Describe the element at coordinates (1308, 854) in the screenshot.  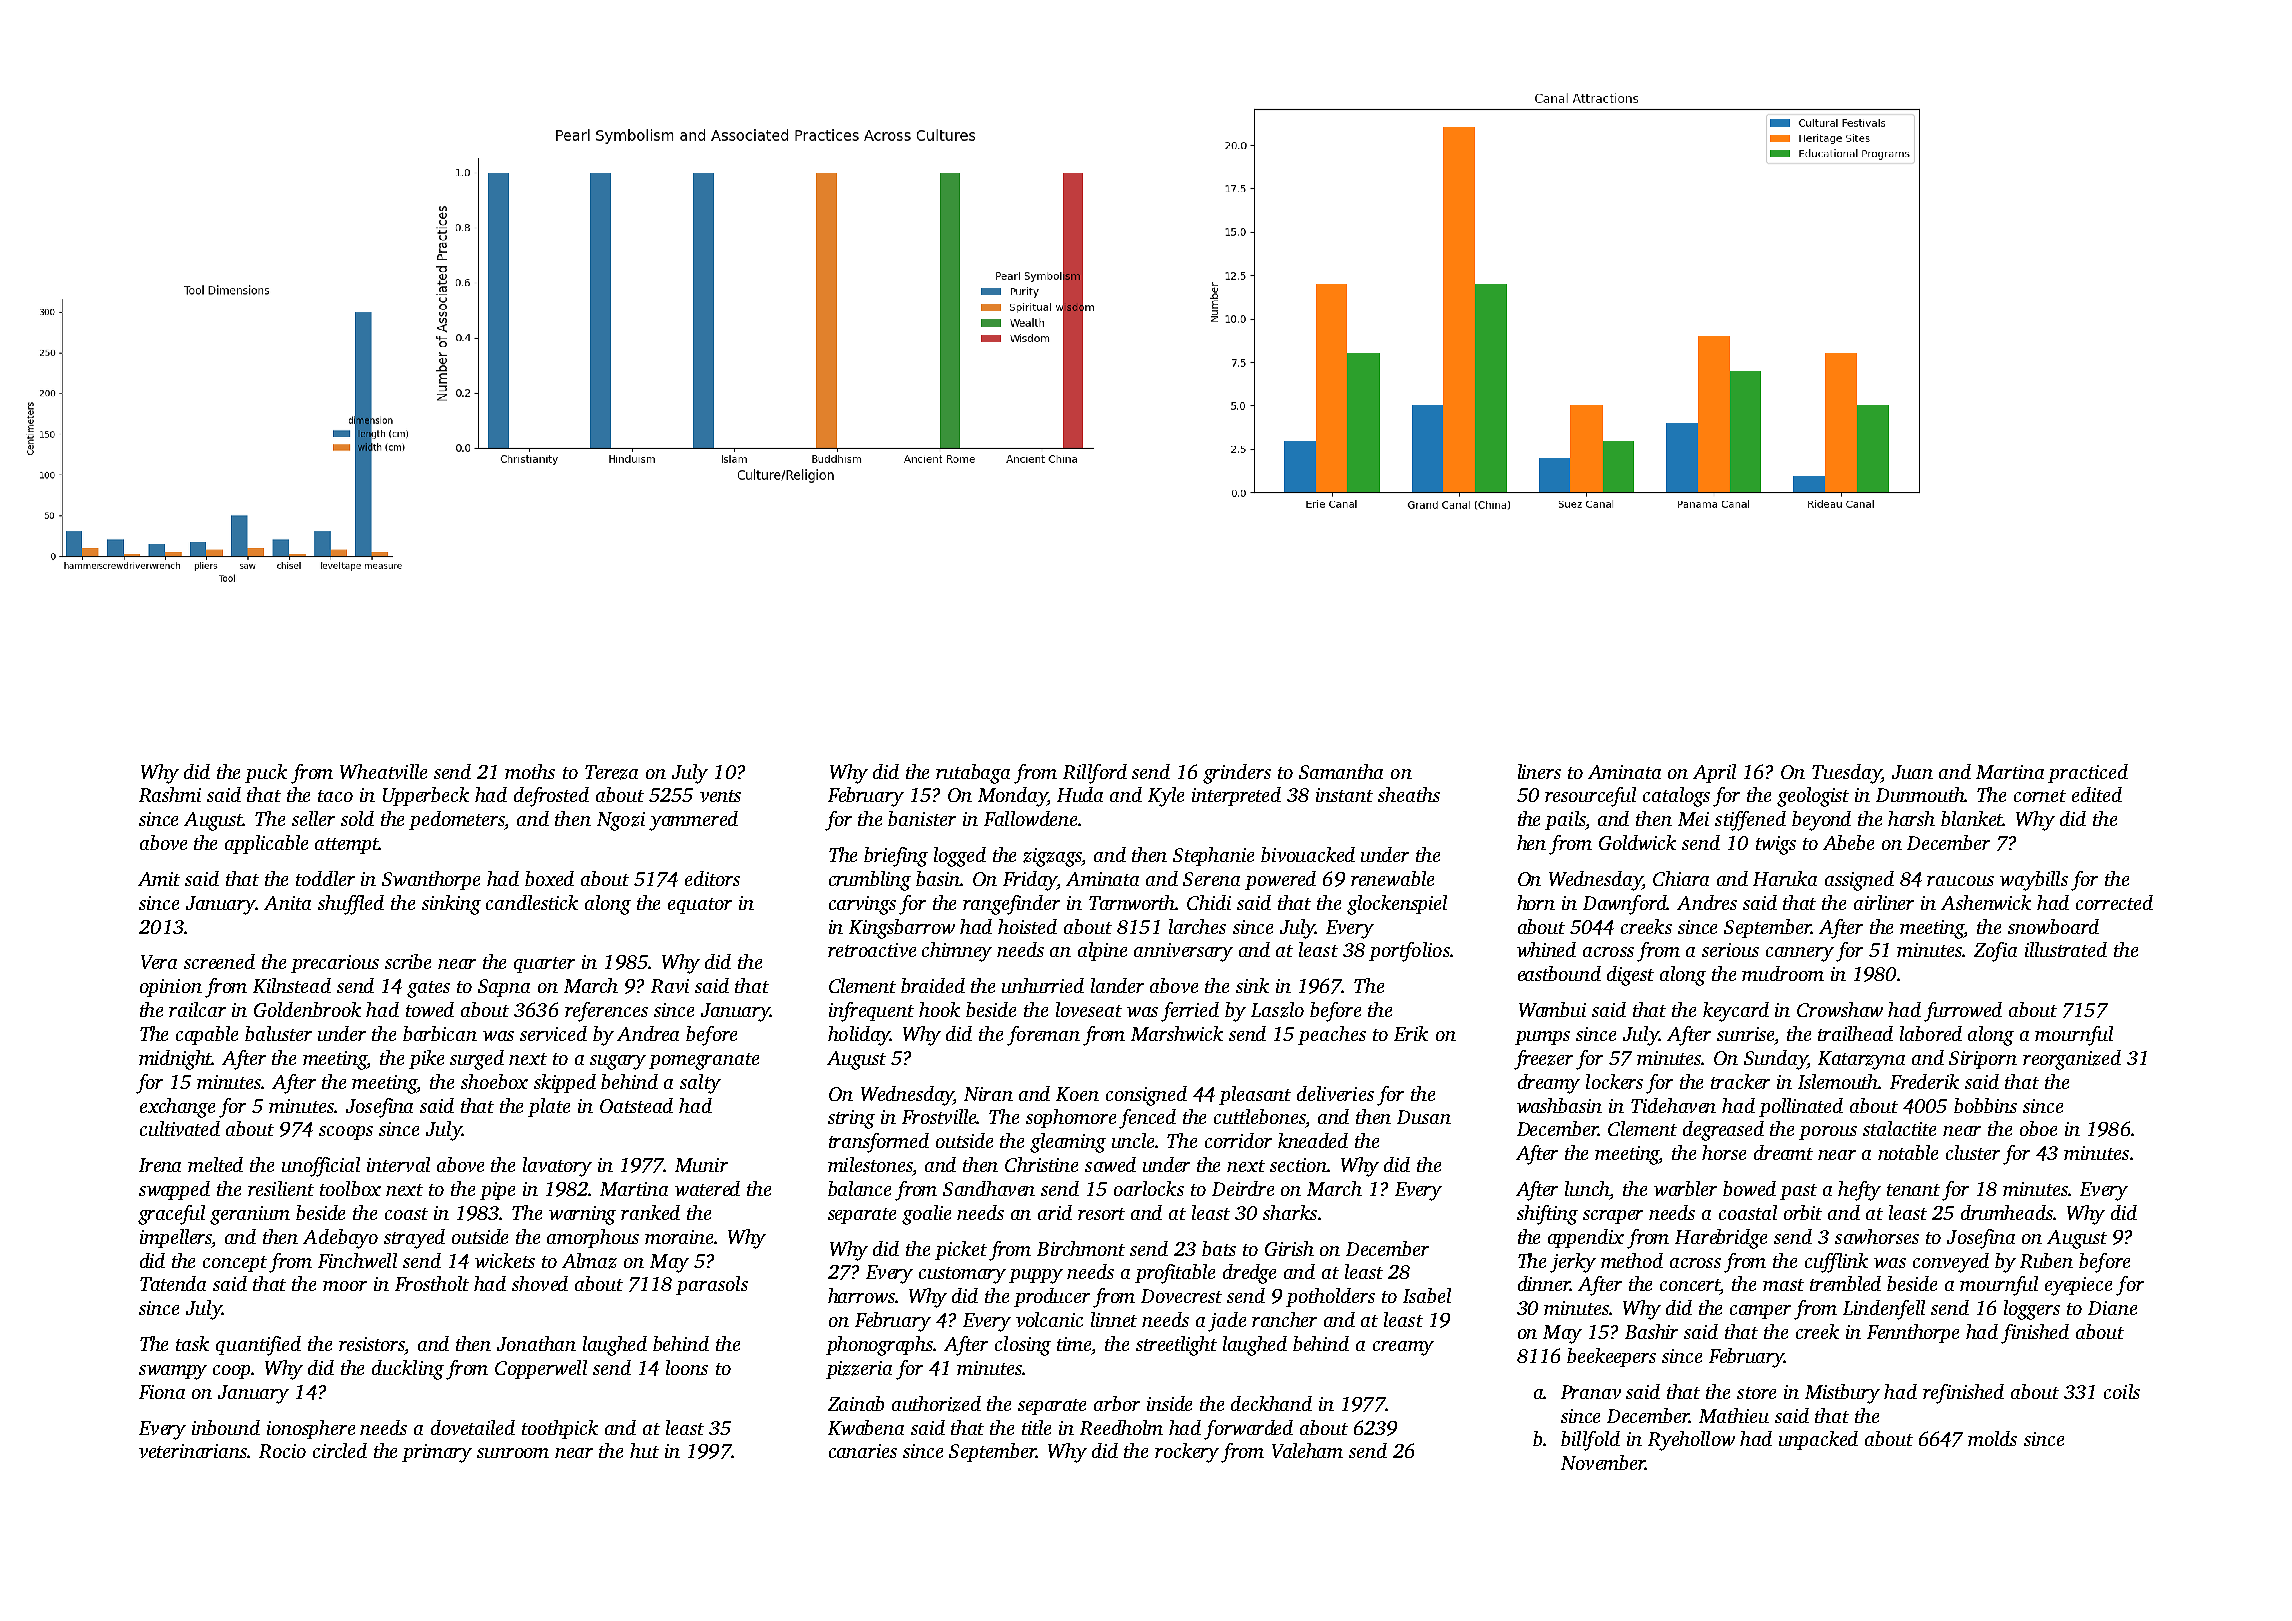
I see `bivouacked` at that location.
